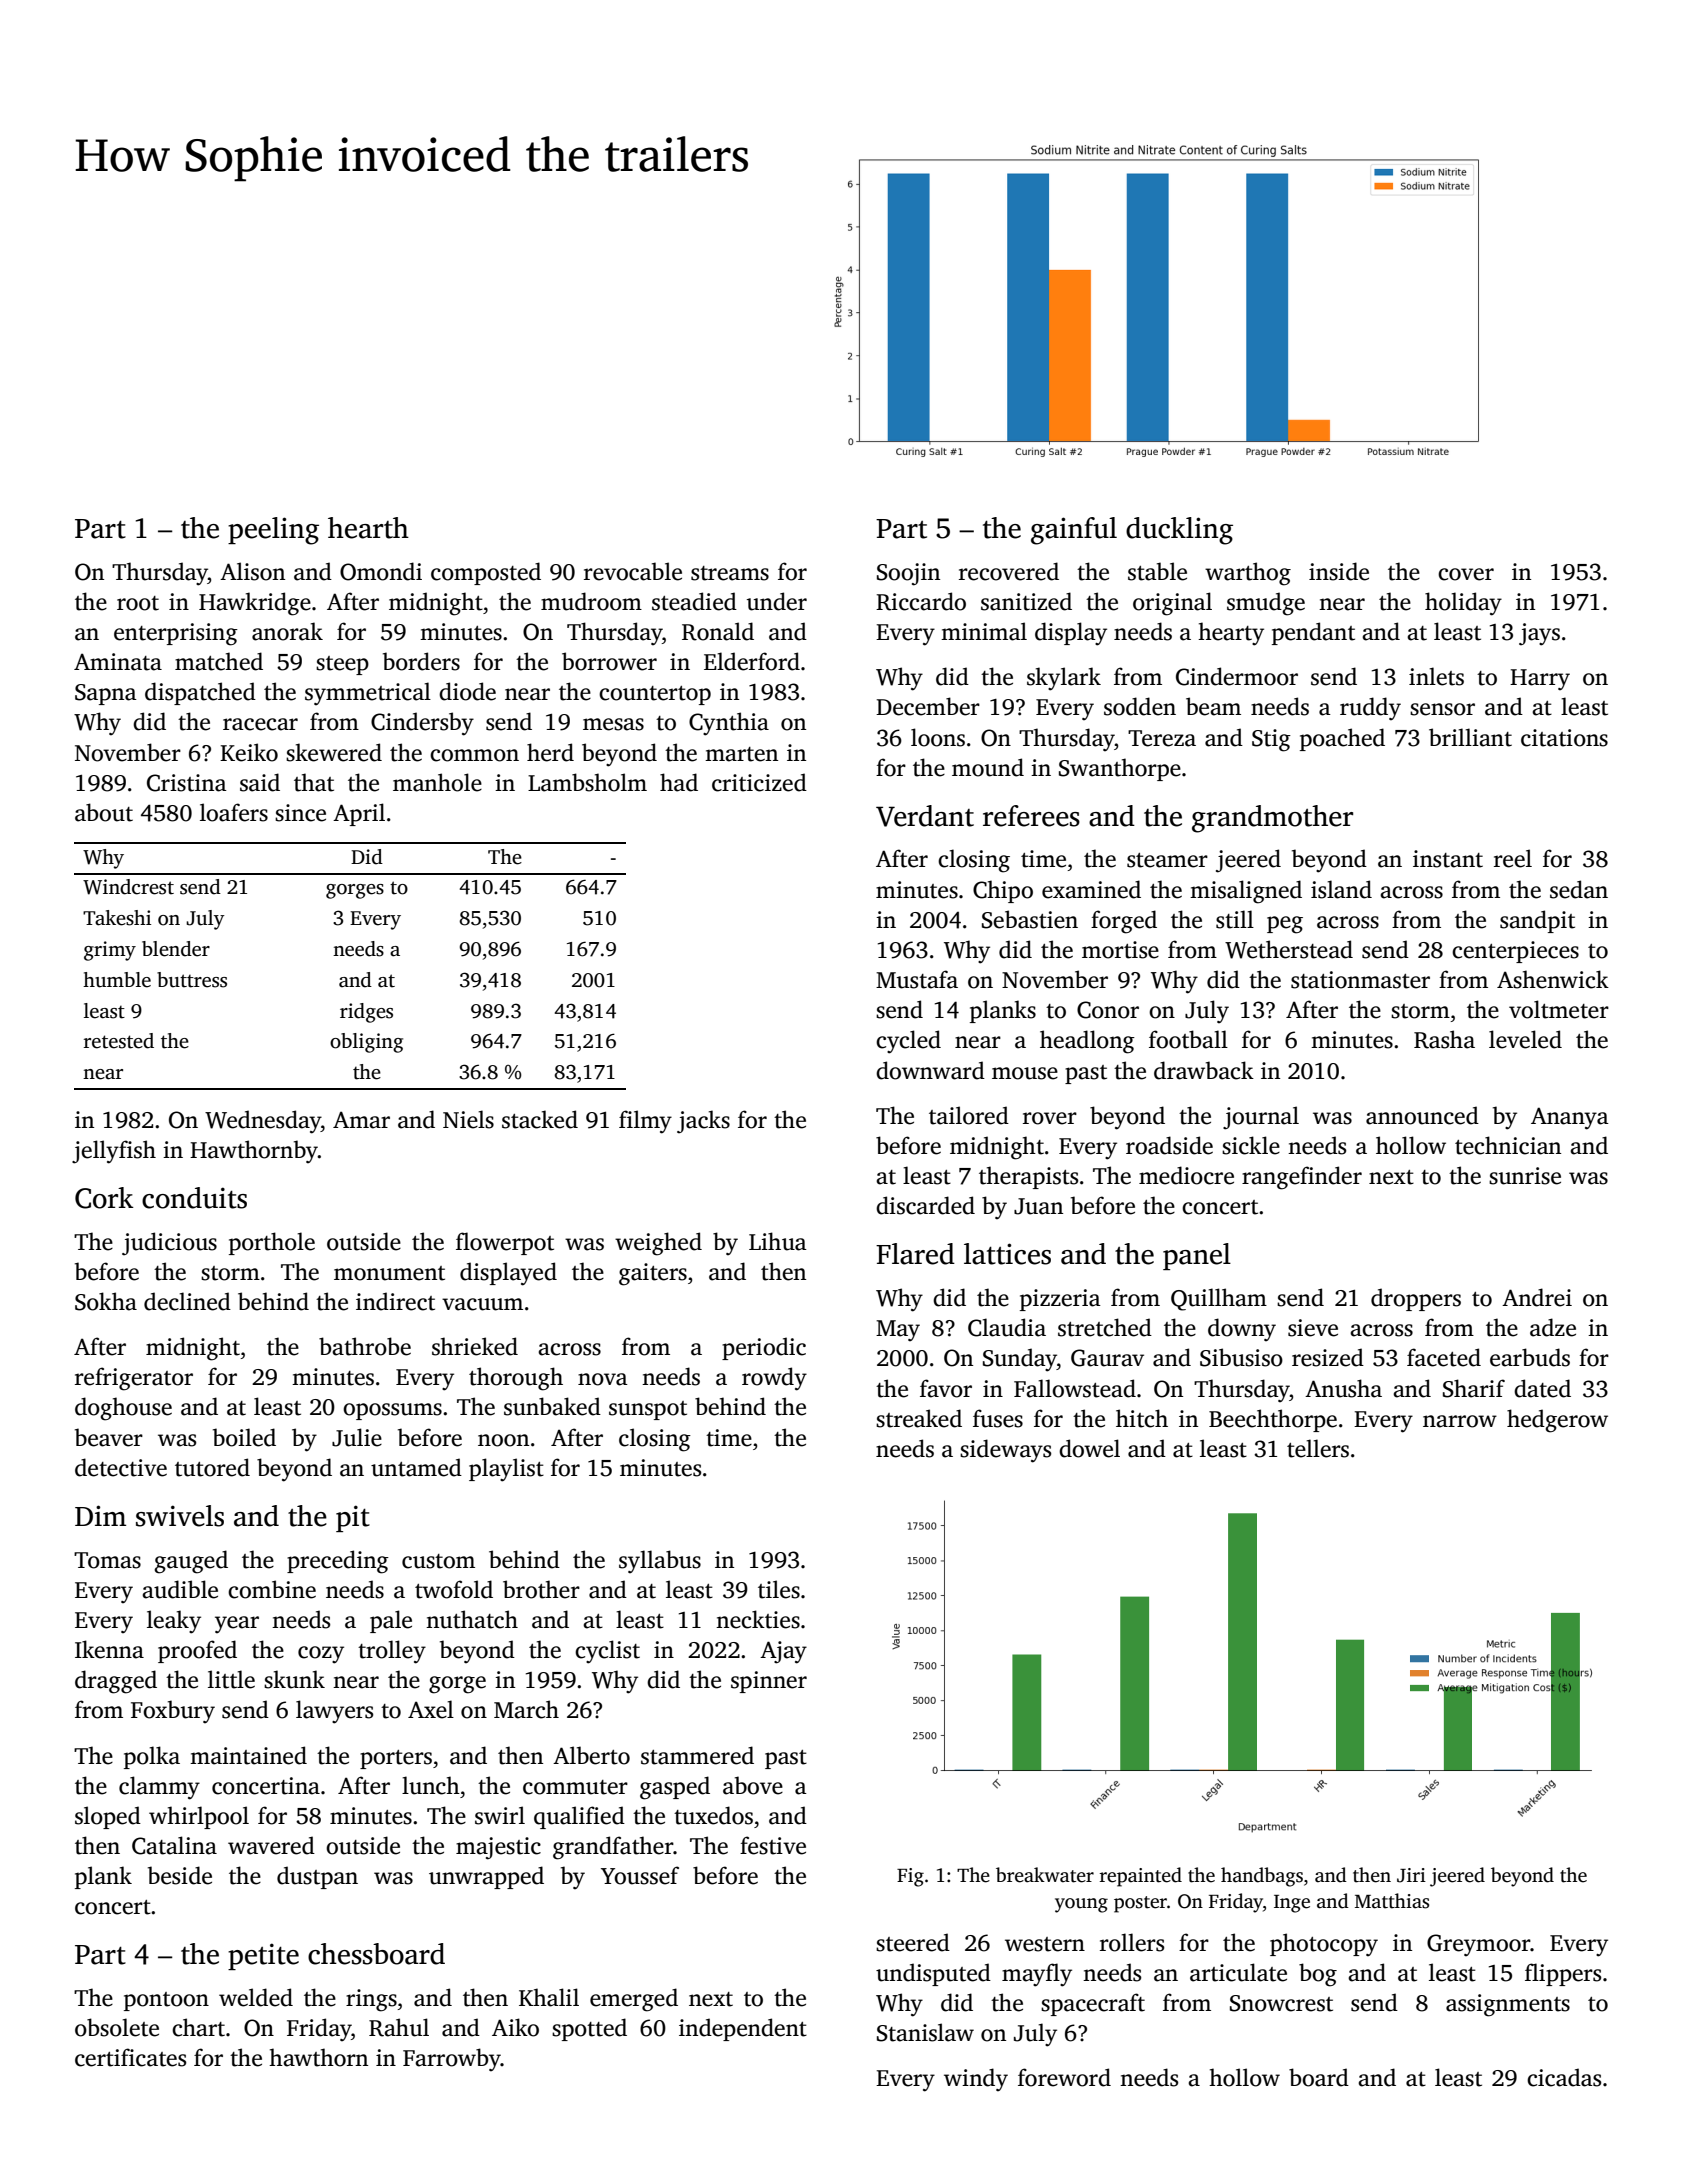 The width and height of the screenshot is (1683, 2178). Describe the element at coordinates (1342, 739) in the screenshot. I see `poached` at that location.
